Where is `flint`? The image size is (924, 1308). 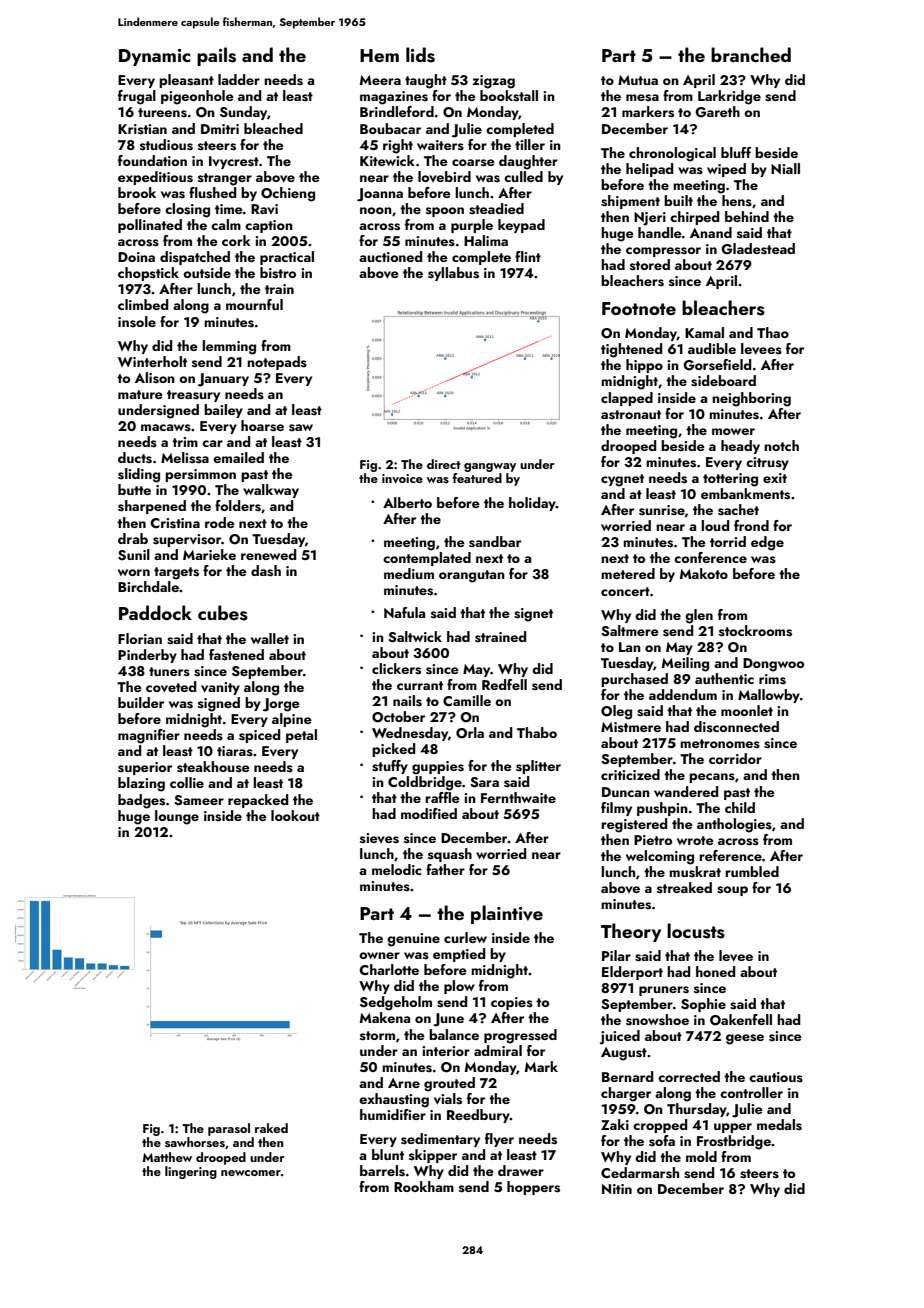
flint is located at coordinates (528, 256).
